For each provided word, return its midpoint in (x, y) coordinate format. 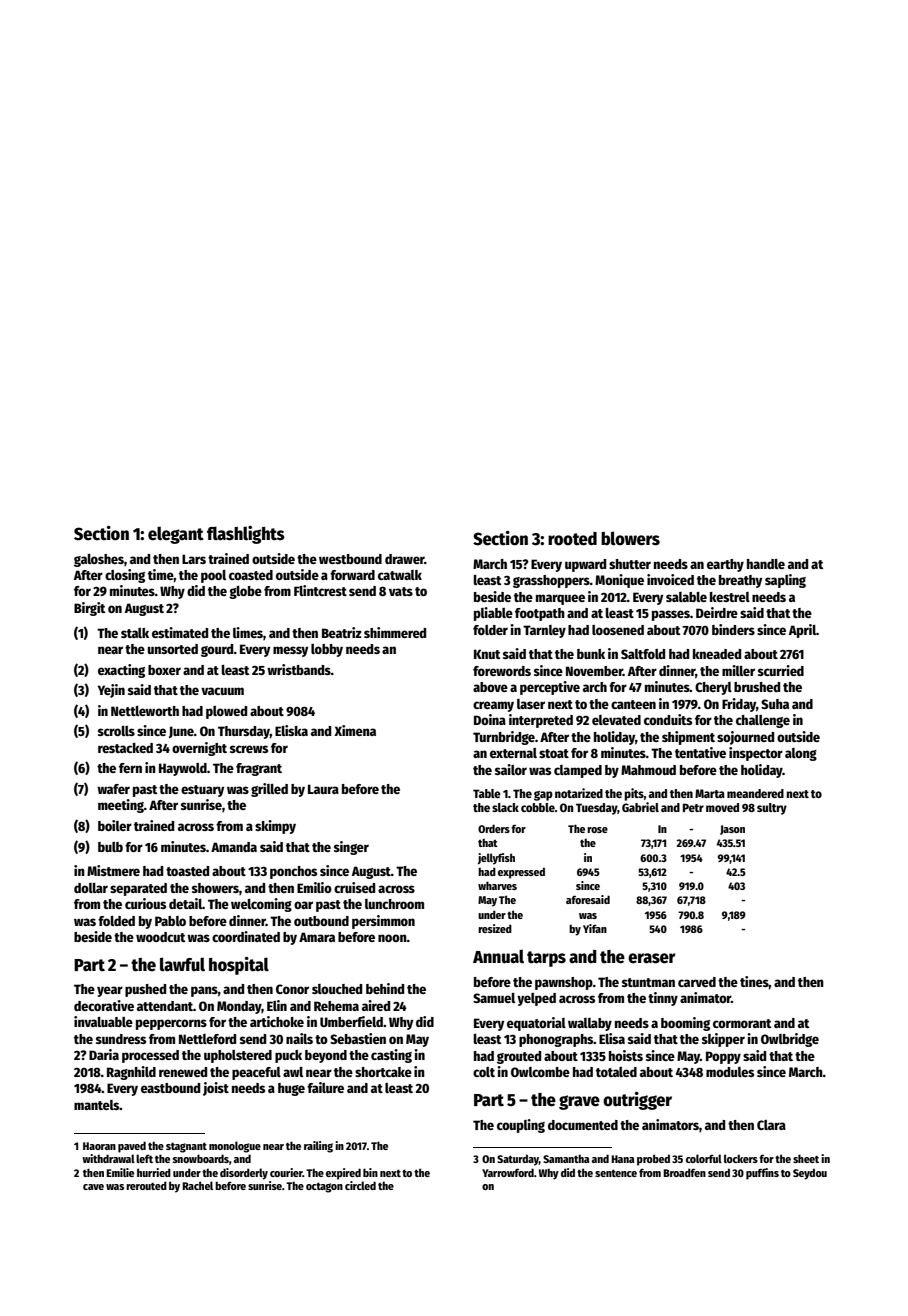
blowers (630, 538)
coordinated (246, 936)
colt (484, 1072)
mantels (96, 1105)
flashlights (246, 535)
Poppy (723, 1057)
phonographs (556, 1040)
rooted (572, 539)
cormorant (742, 1023)
